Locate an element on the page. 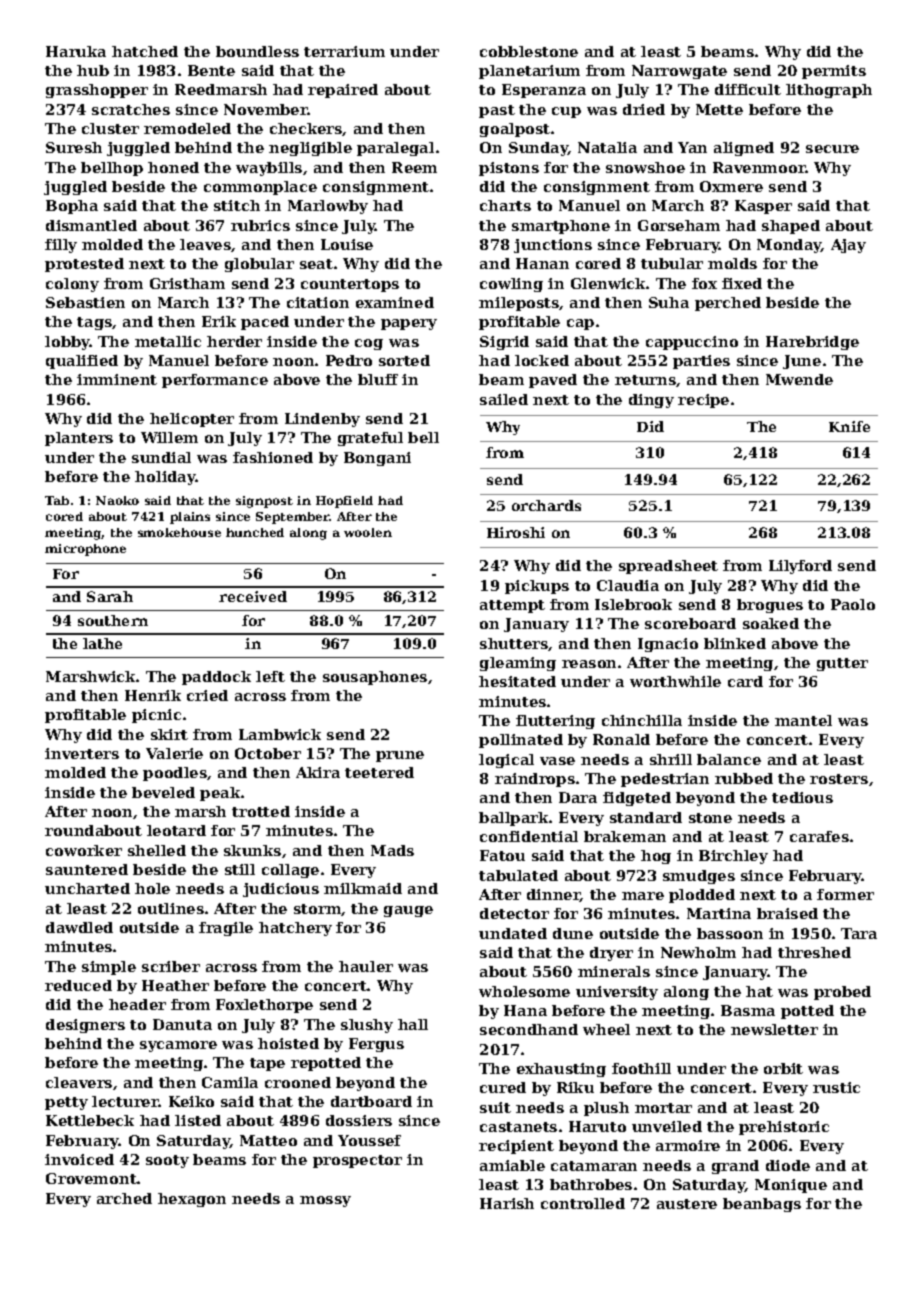  Narrowgate is located at coordinates (679, 72).
